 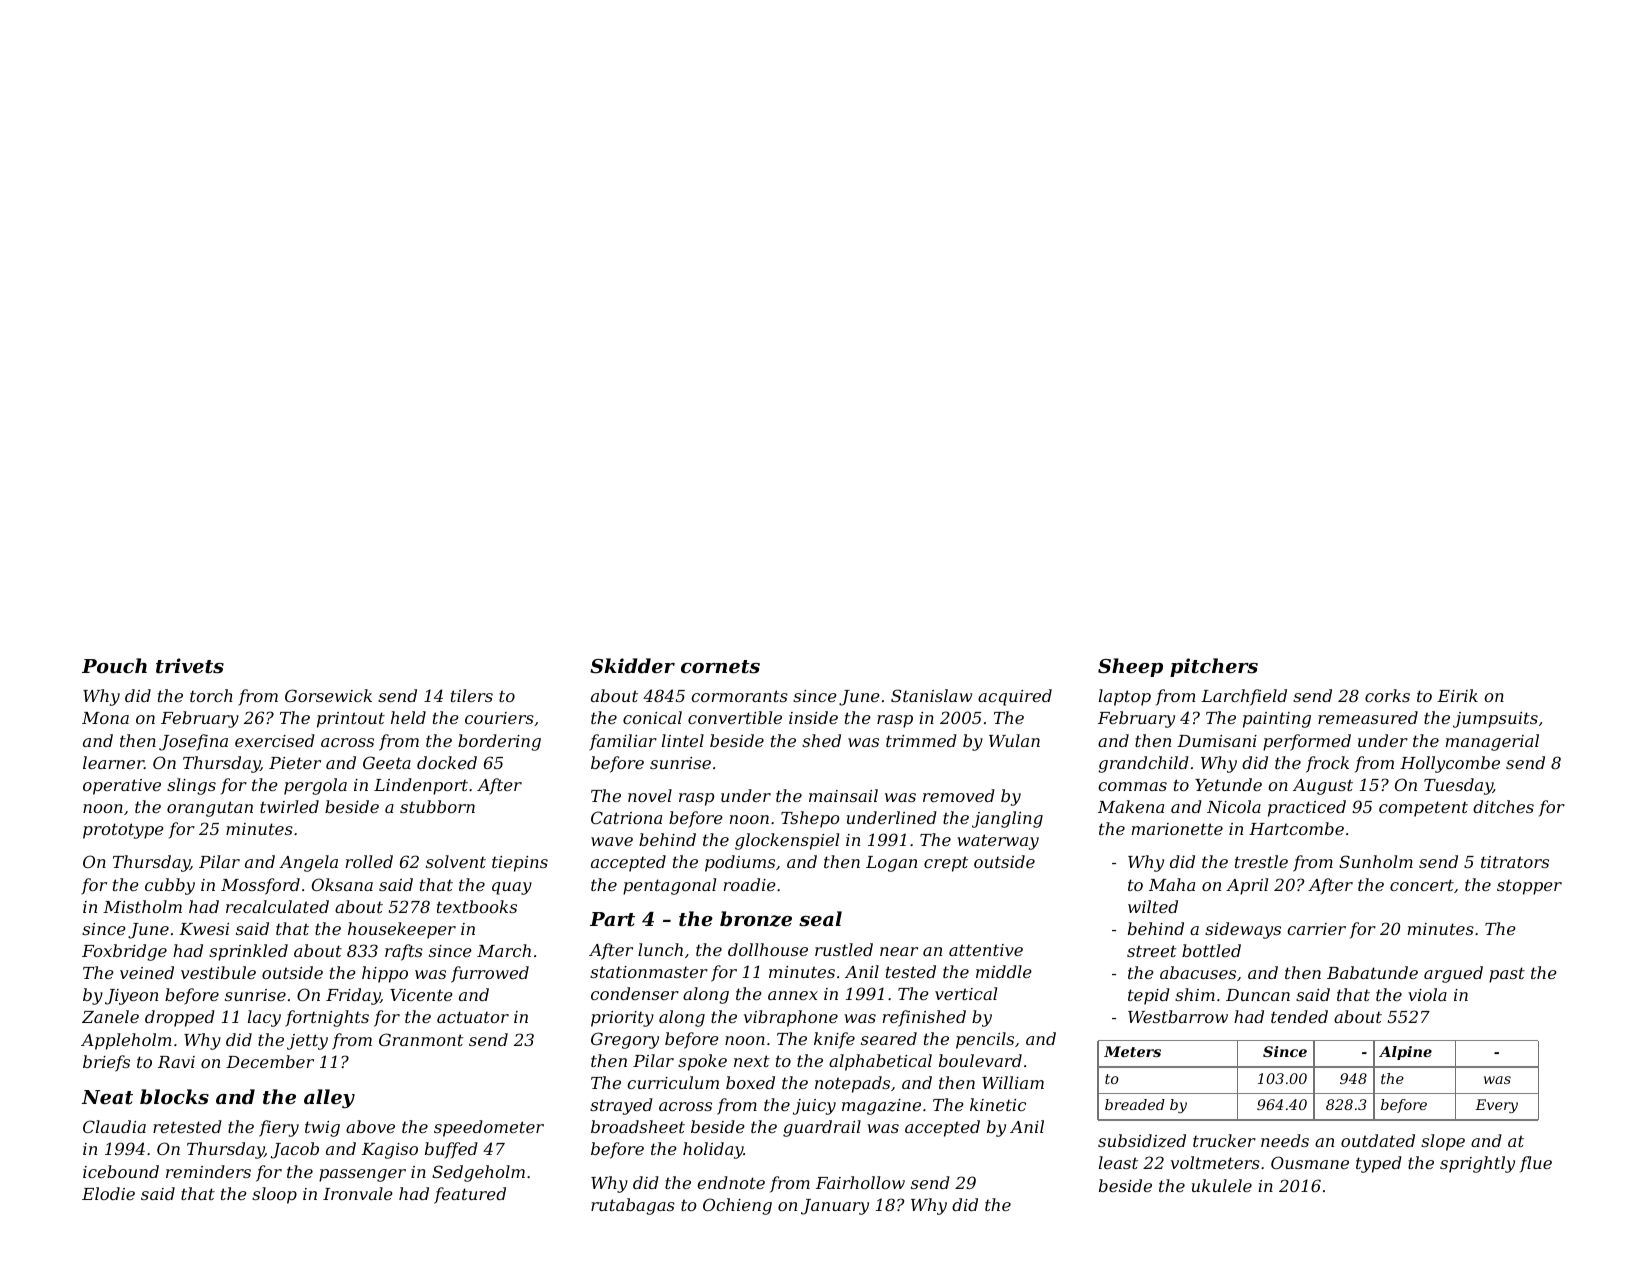 I want to click on pitchers, so click(x=1214, y=667).
